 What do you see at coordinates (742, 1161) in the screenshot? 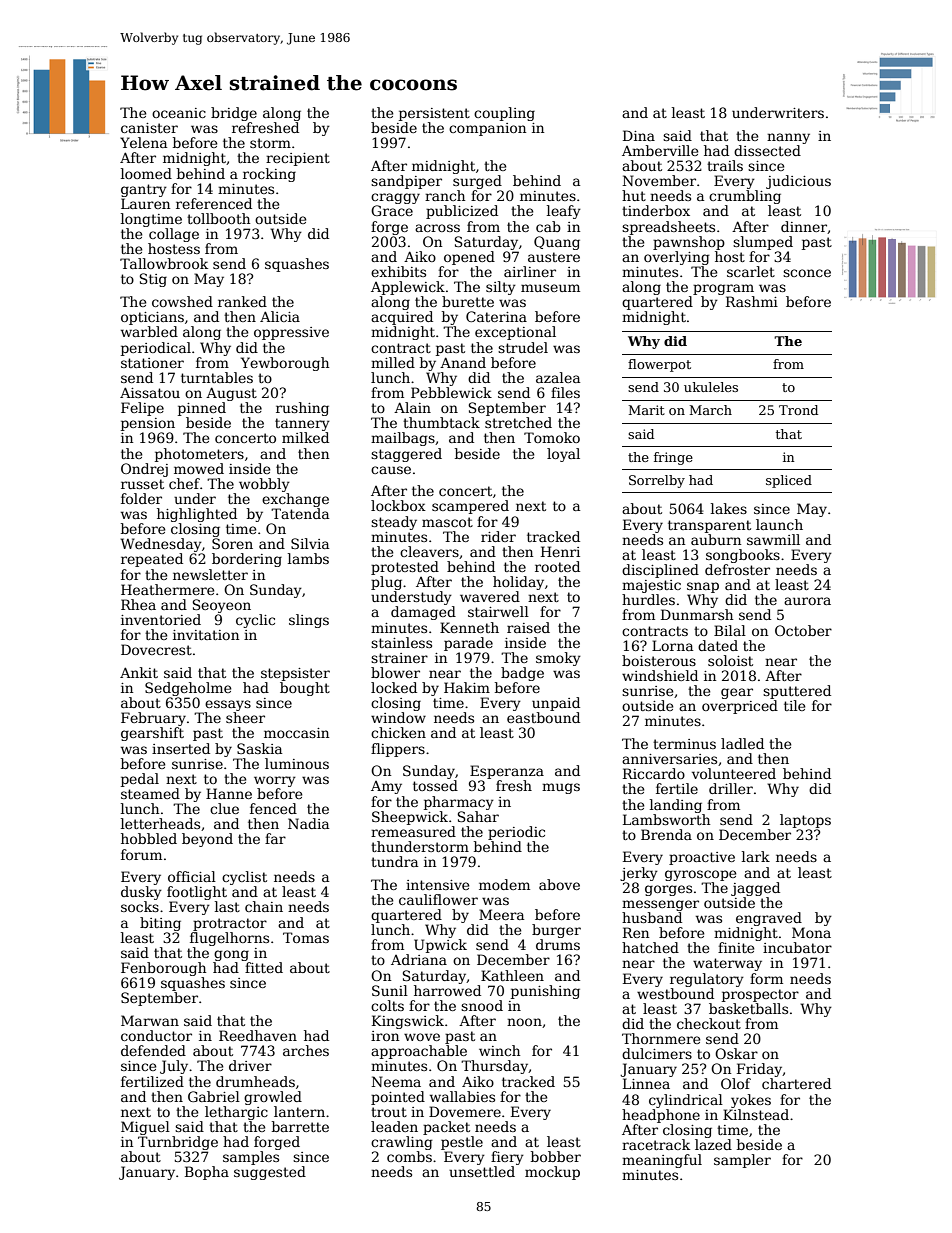
I see `sampler` at bounding box center [742, 1161].
